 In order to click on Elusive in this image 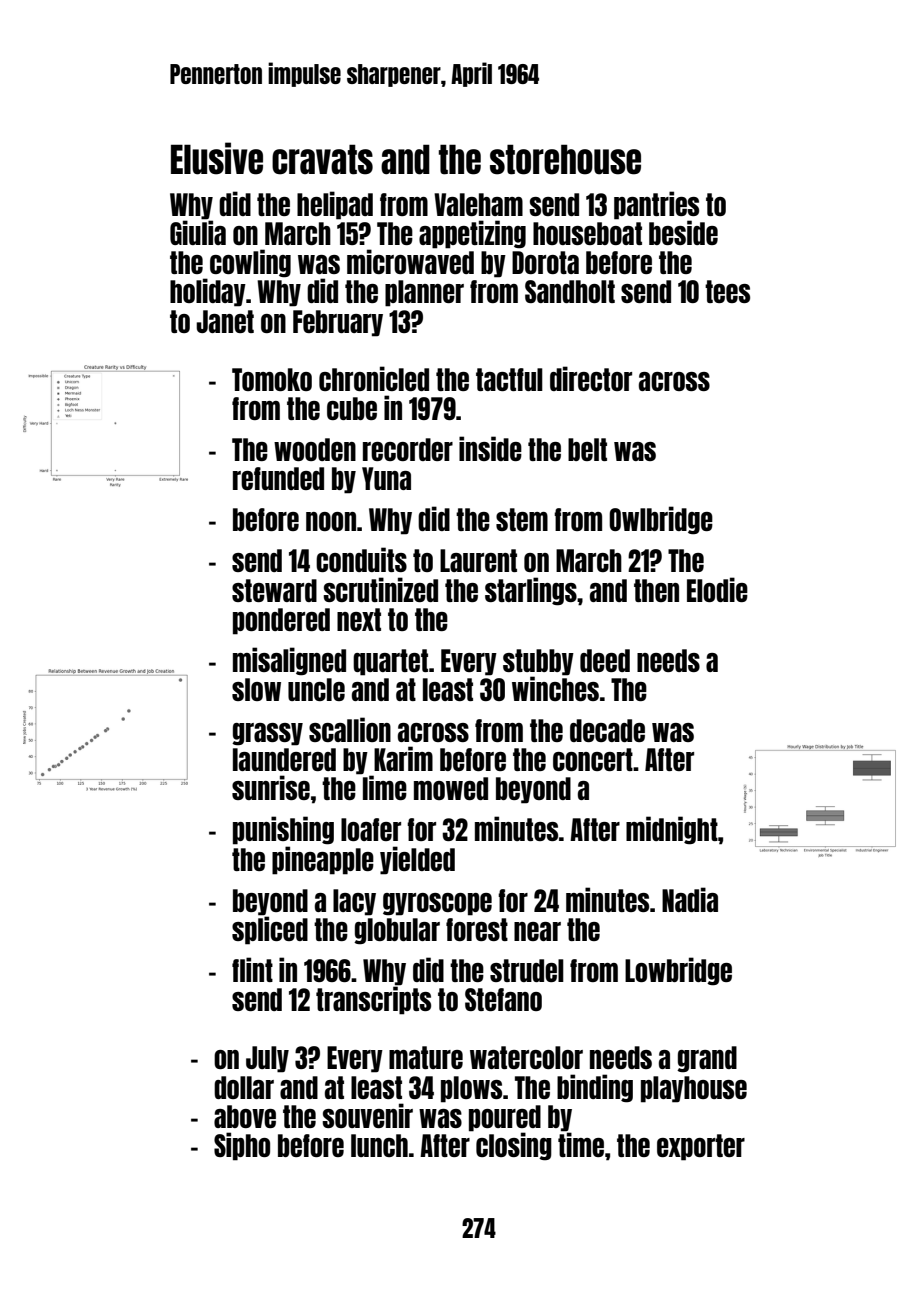, I will do `click(217, 158)`.
